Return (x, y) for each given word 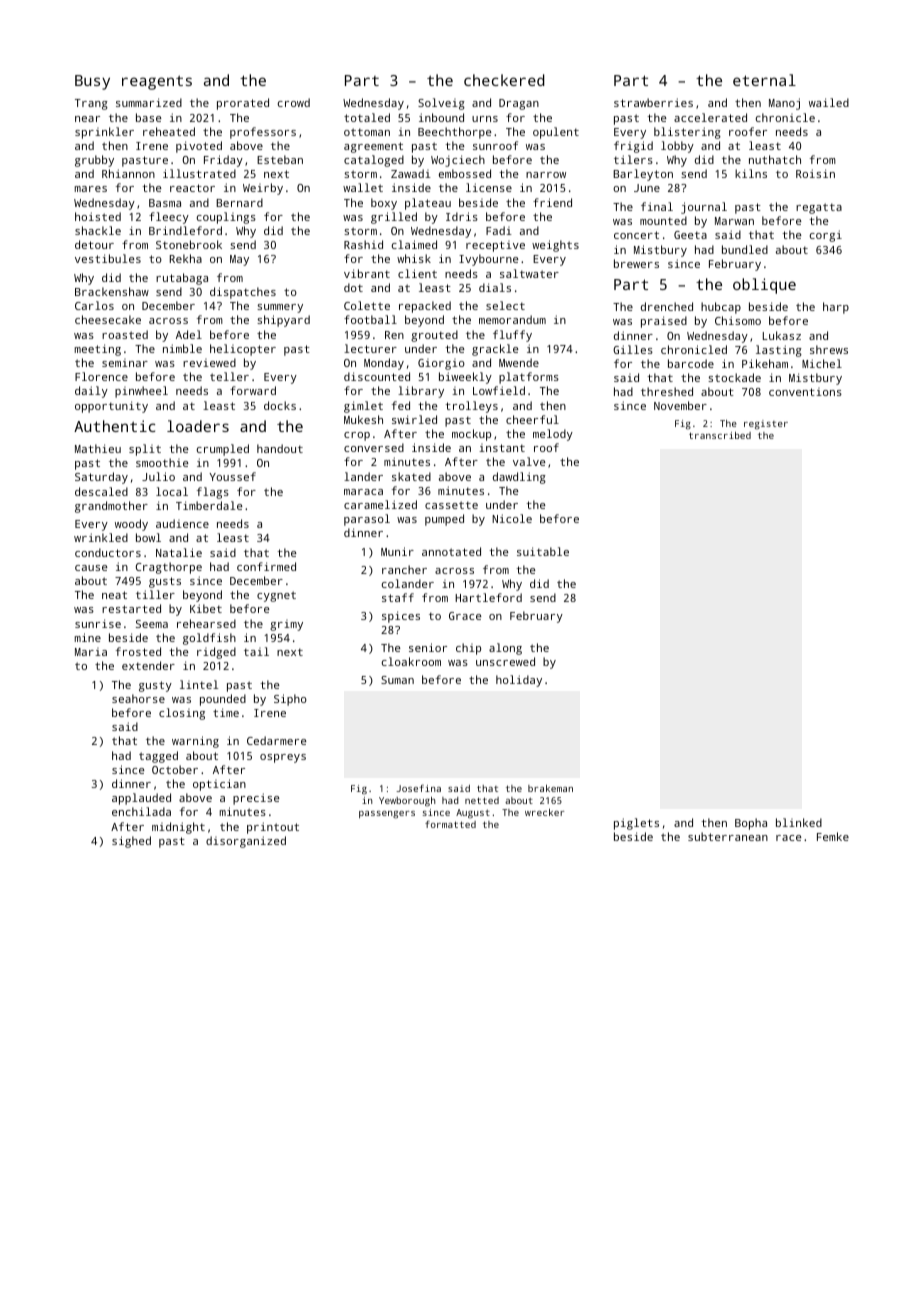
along (505, 649)
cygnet (276, 596)
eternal (764, 80)
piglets (636, 824)
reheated (169, 131)
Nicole (512, 518)
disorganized (246, 842)
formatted (450, 824)
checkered (504, 80)
